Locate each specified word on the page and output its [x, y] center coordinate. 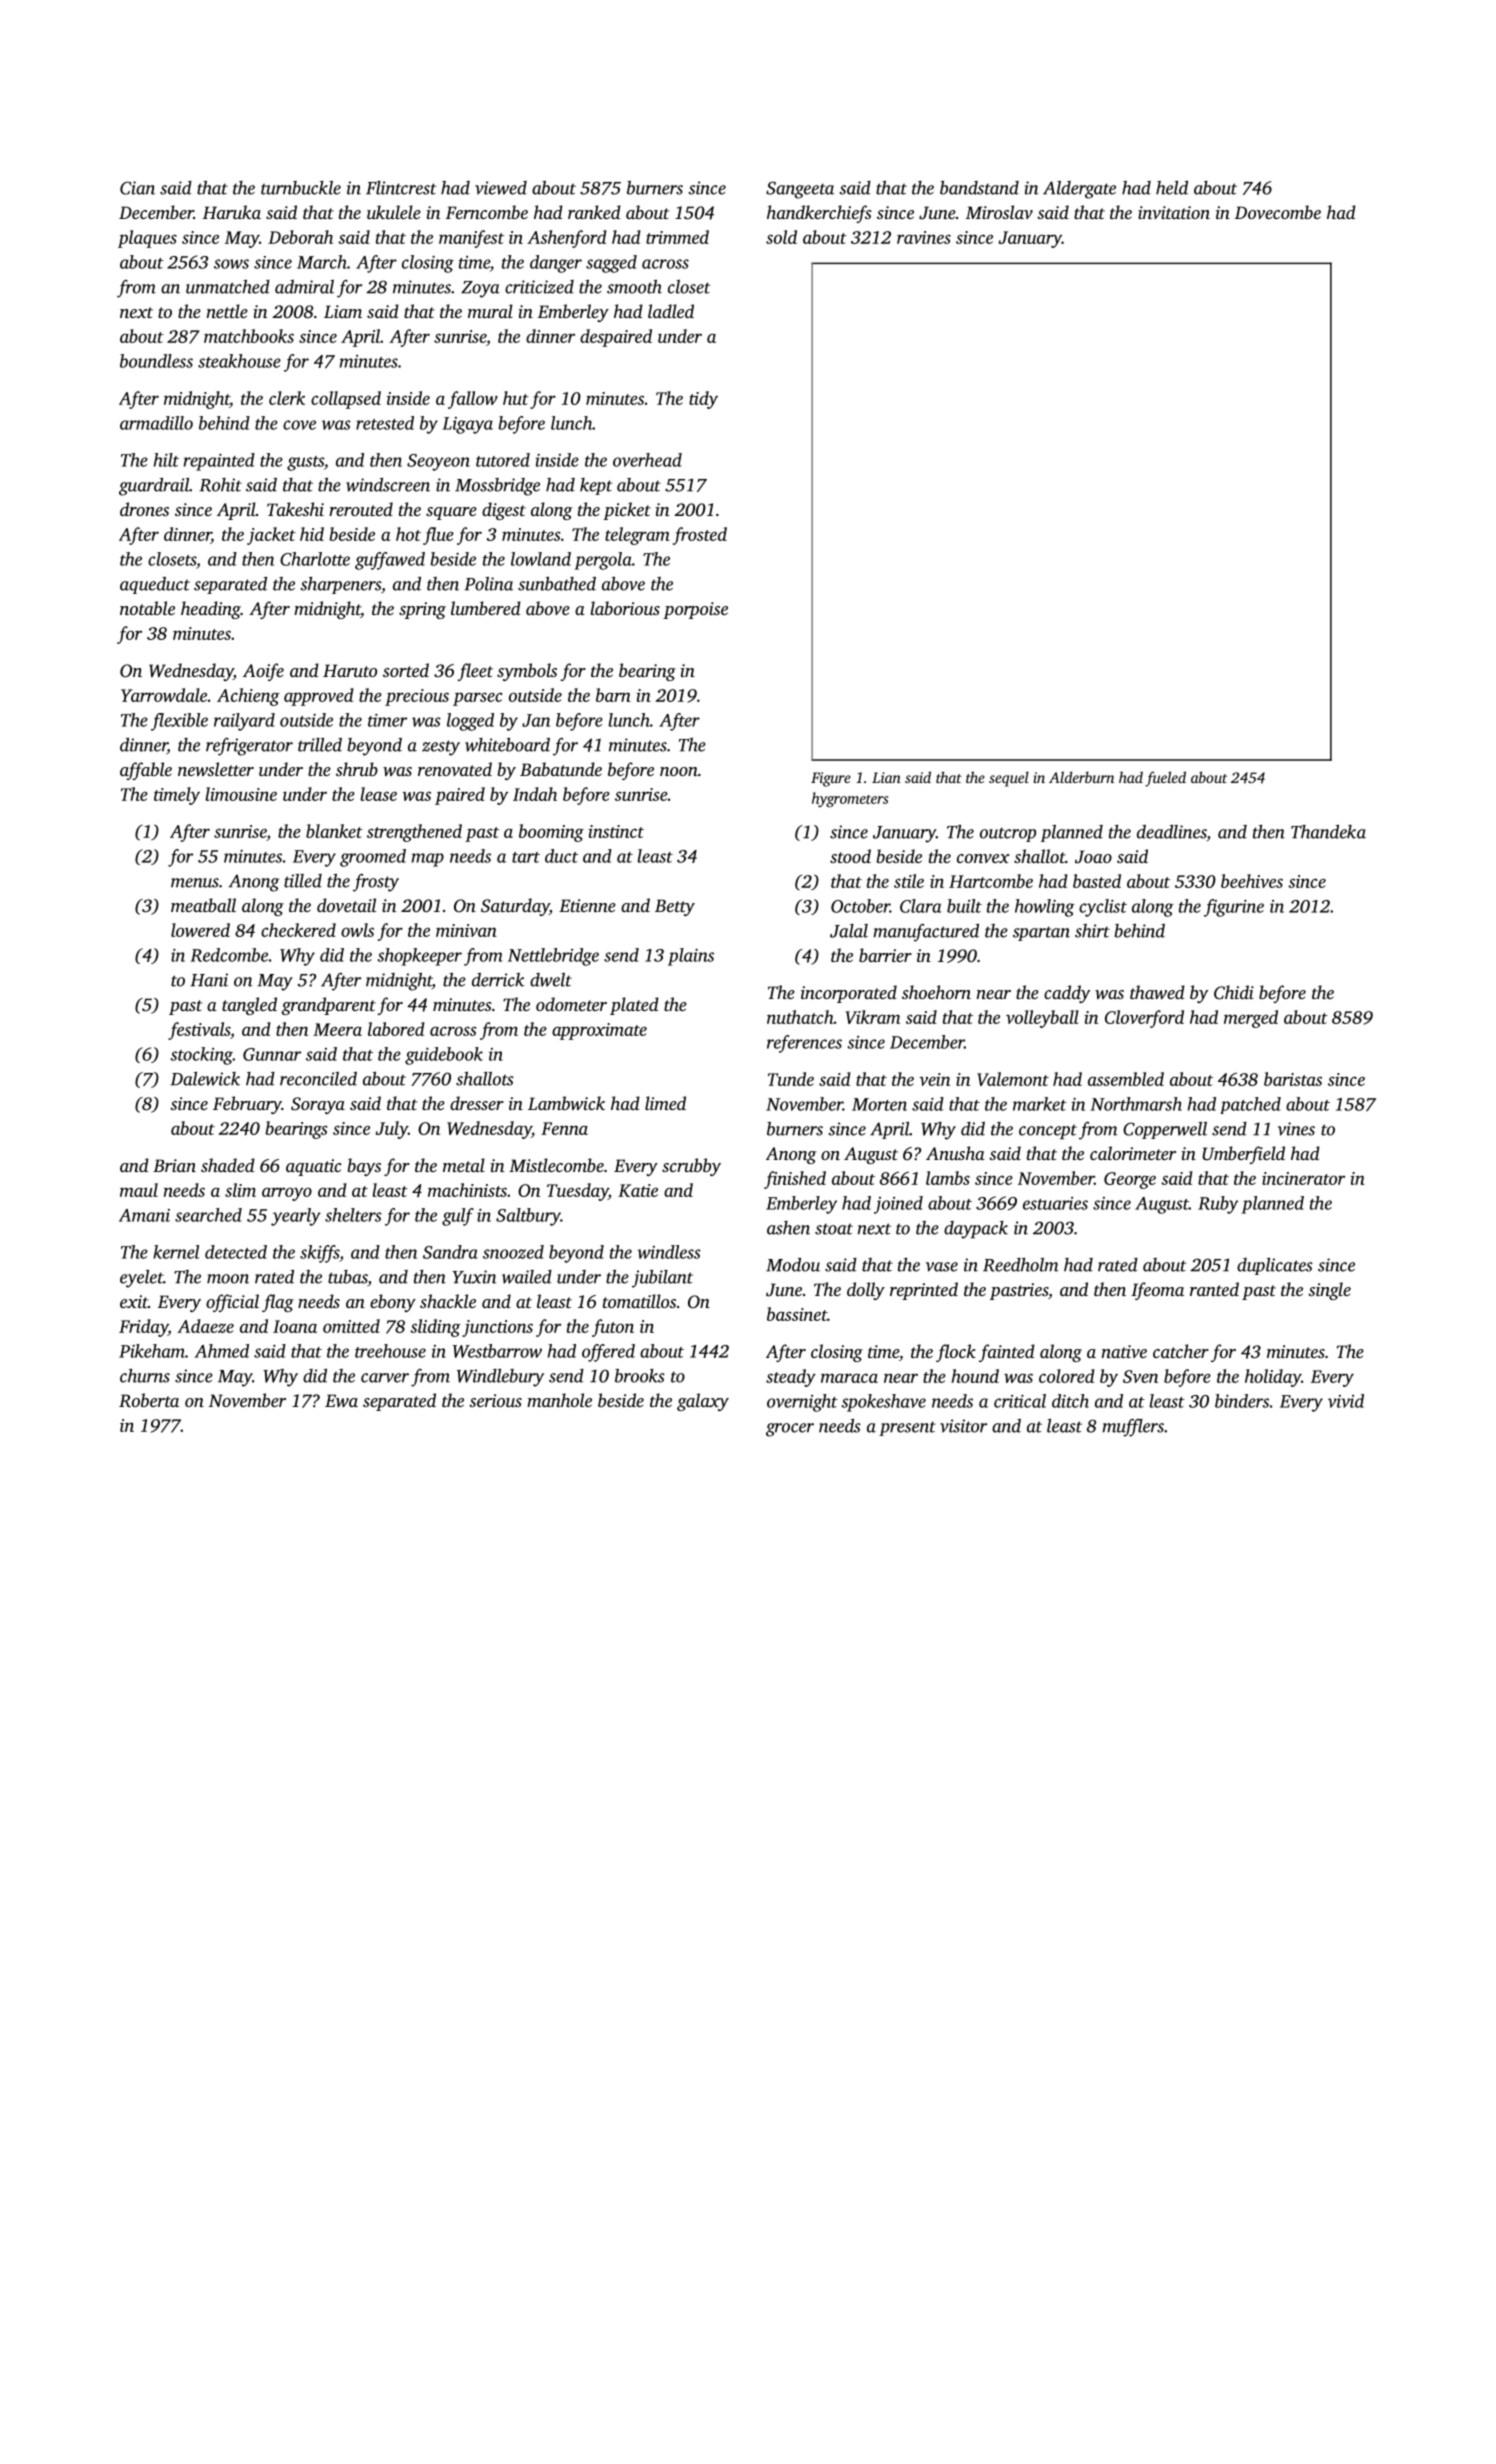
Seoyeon [438, 462]
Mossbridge [497, 487]
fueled [1165, 779]
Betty [675, 907]
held [1172, 188]
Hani [209, 980]
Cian [137, 188]
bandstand [979, 188]
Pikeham [152, 1351]
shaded [228, 1165]
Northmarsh [1136, 1104]
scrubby [691, 1167]
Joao [1093, 857]
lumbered [486, 608]
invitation [1174, 212]
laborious [625, 608]
